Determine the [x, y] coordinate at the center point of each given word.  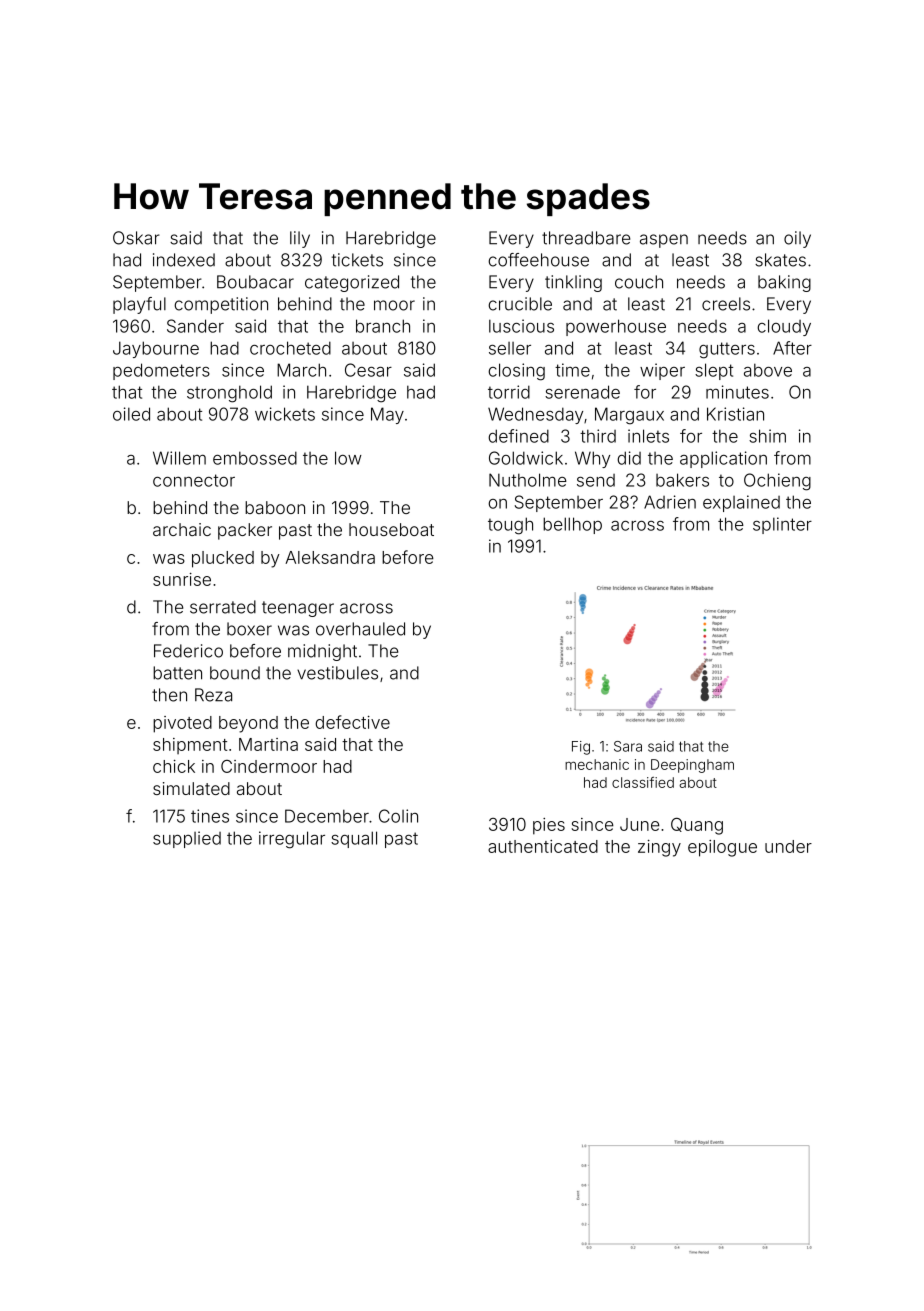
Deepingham [692, 766]
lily [300, 239]
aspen [664, 241]
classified [643, 782]
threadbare [586, 238]
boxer [249, 629]
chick [174, 766]
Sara [628, 746]
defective [352, 722]
